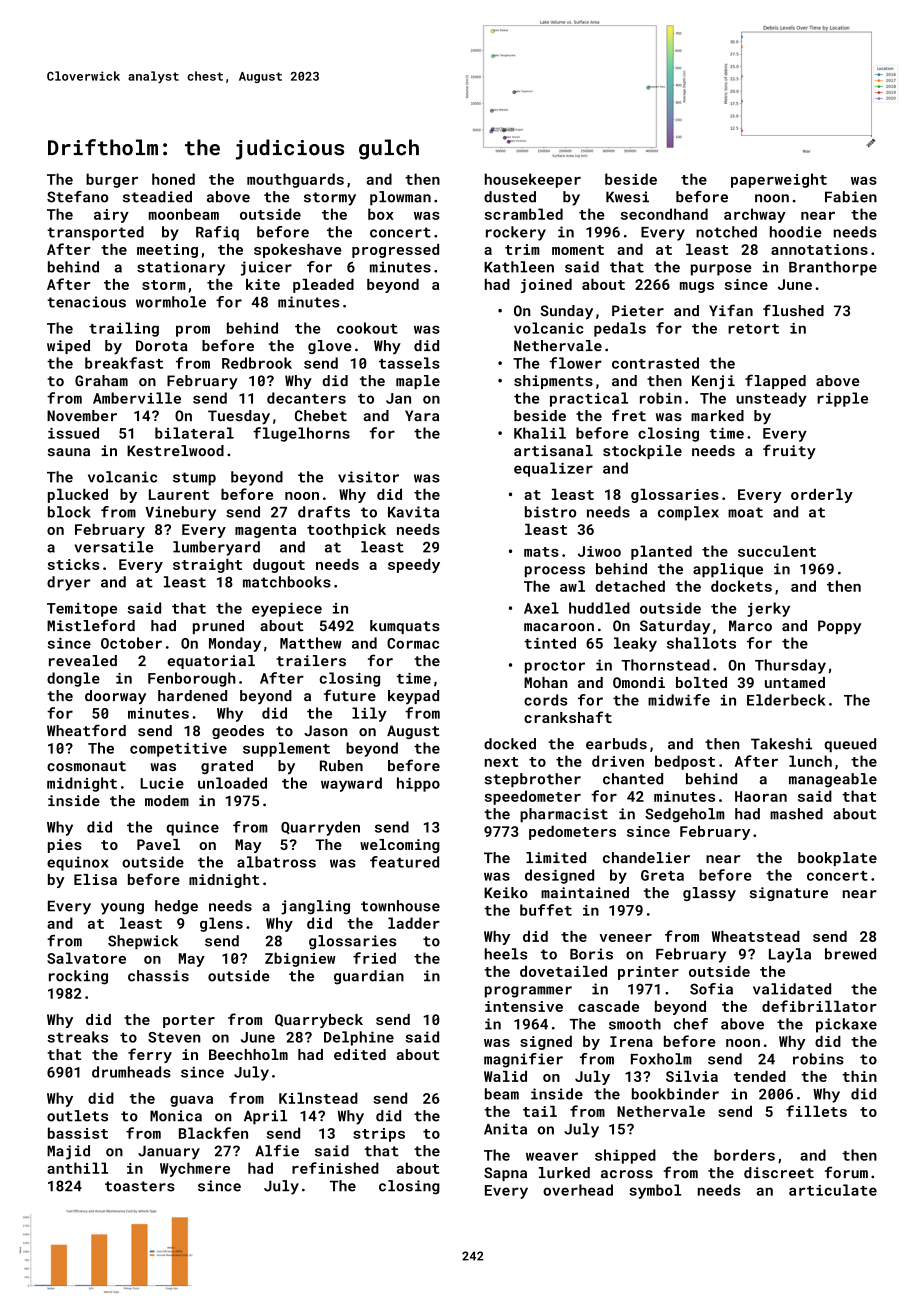 The width and height of the image is (924, 1314). I want to click on moment, so click(578, 250).
